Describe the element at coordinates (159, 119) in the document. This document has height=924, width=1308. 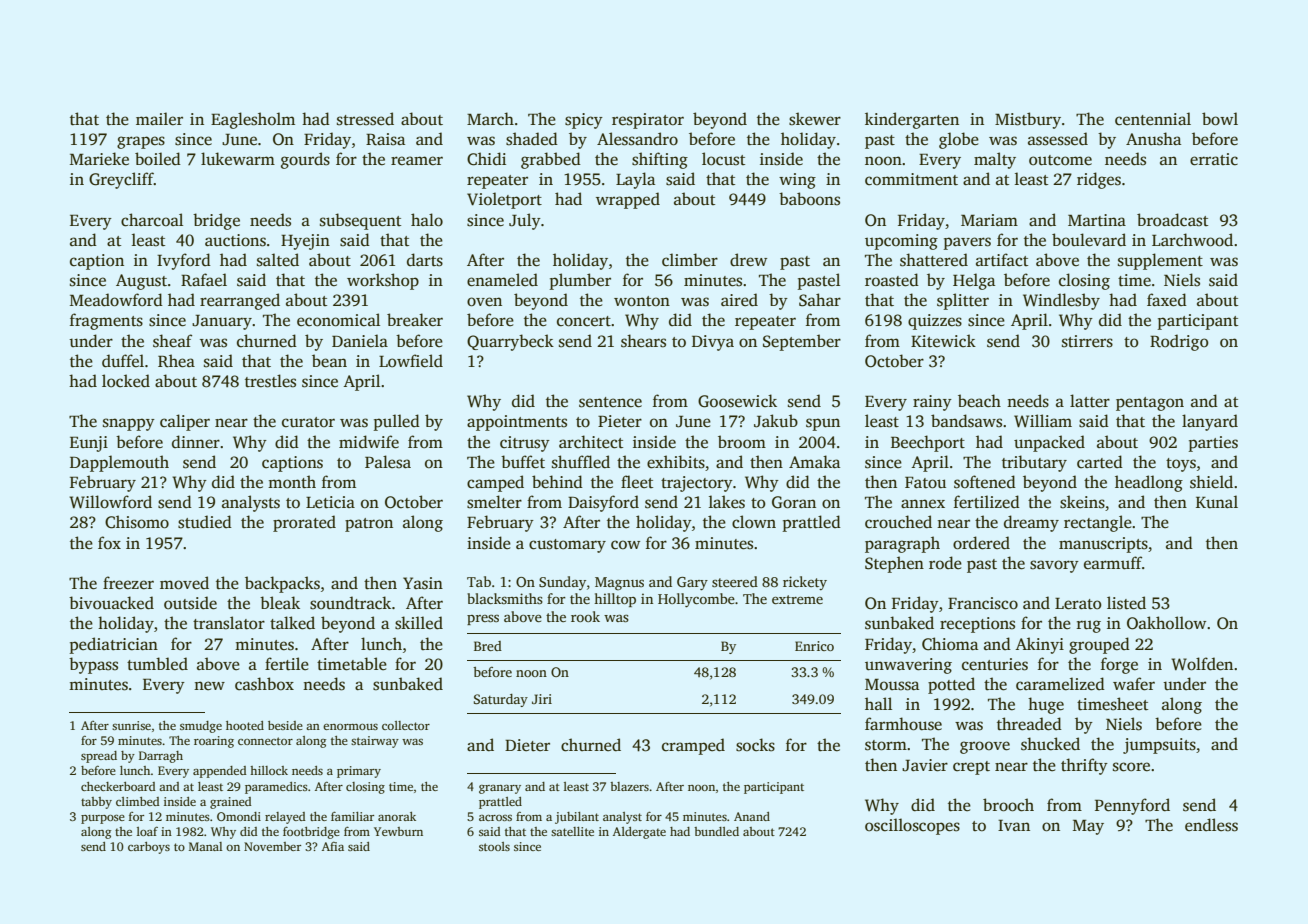
I see `mailer` at that location.
